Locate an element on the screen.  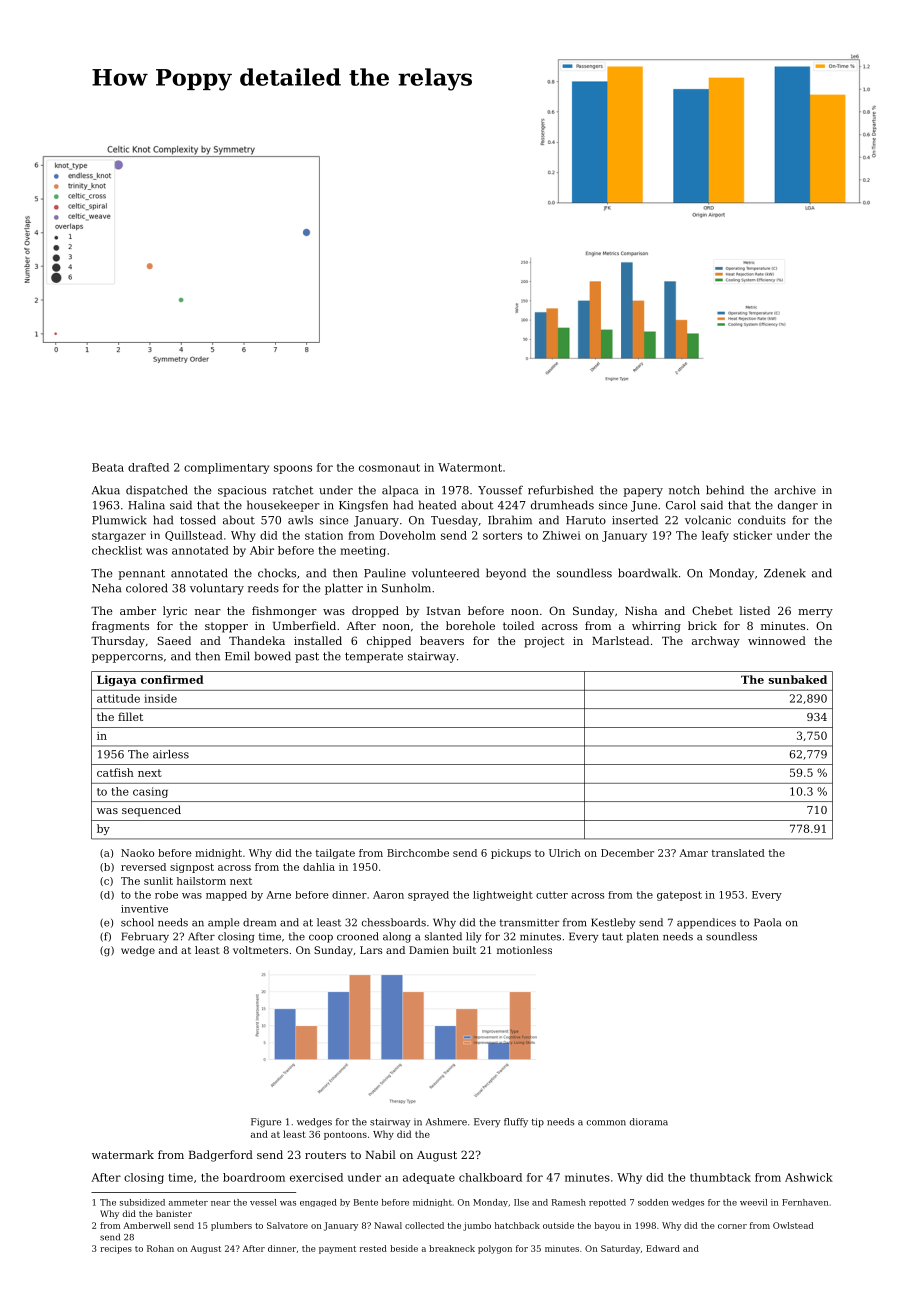
conduits is located at coordinates (762, 520).
